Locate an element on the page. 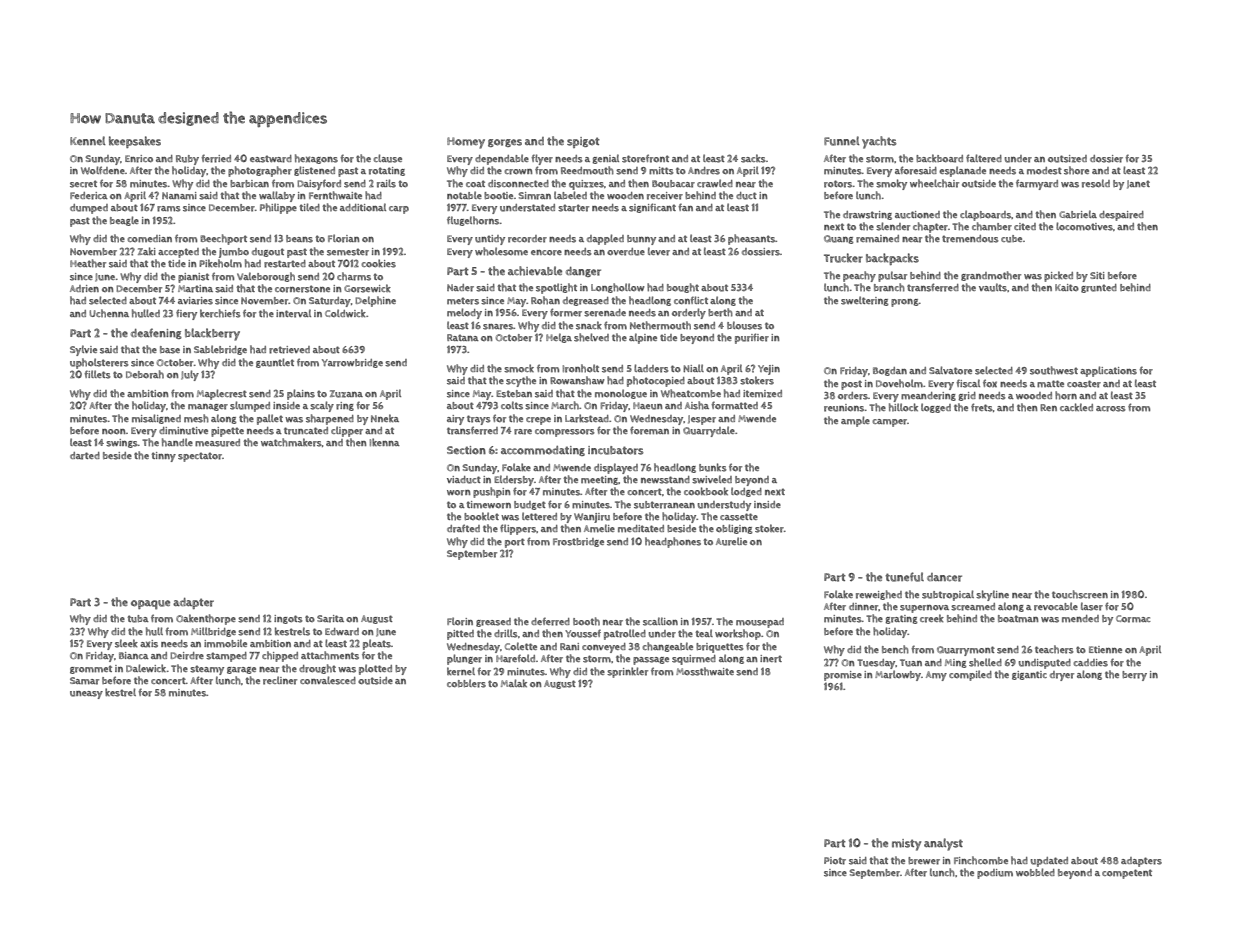 This page has width=1233, height=952. opaque is located at coordinates (150, 605).
